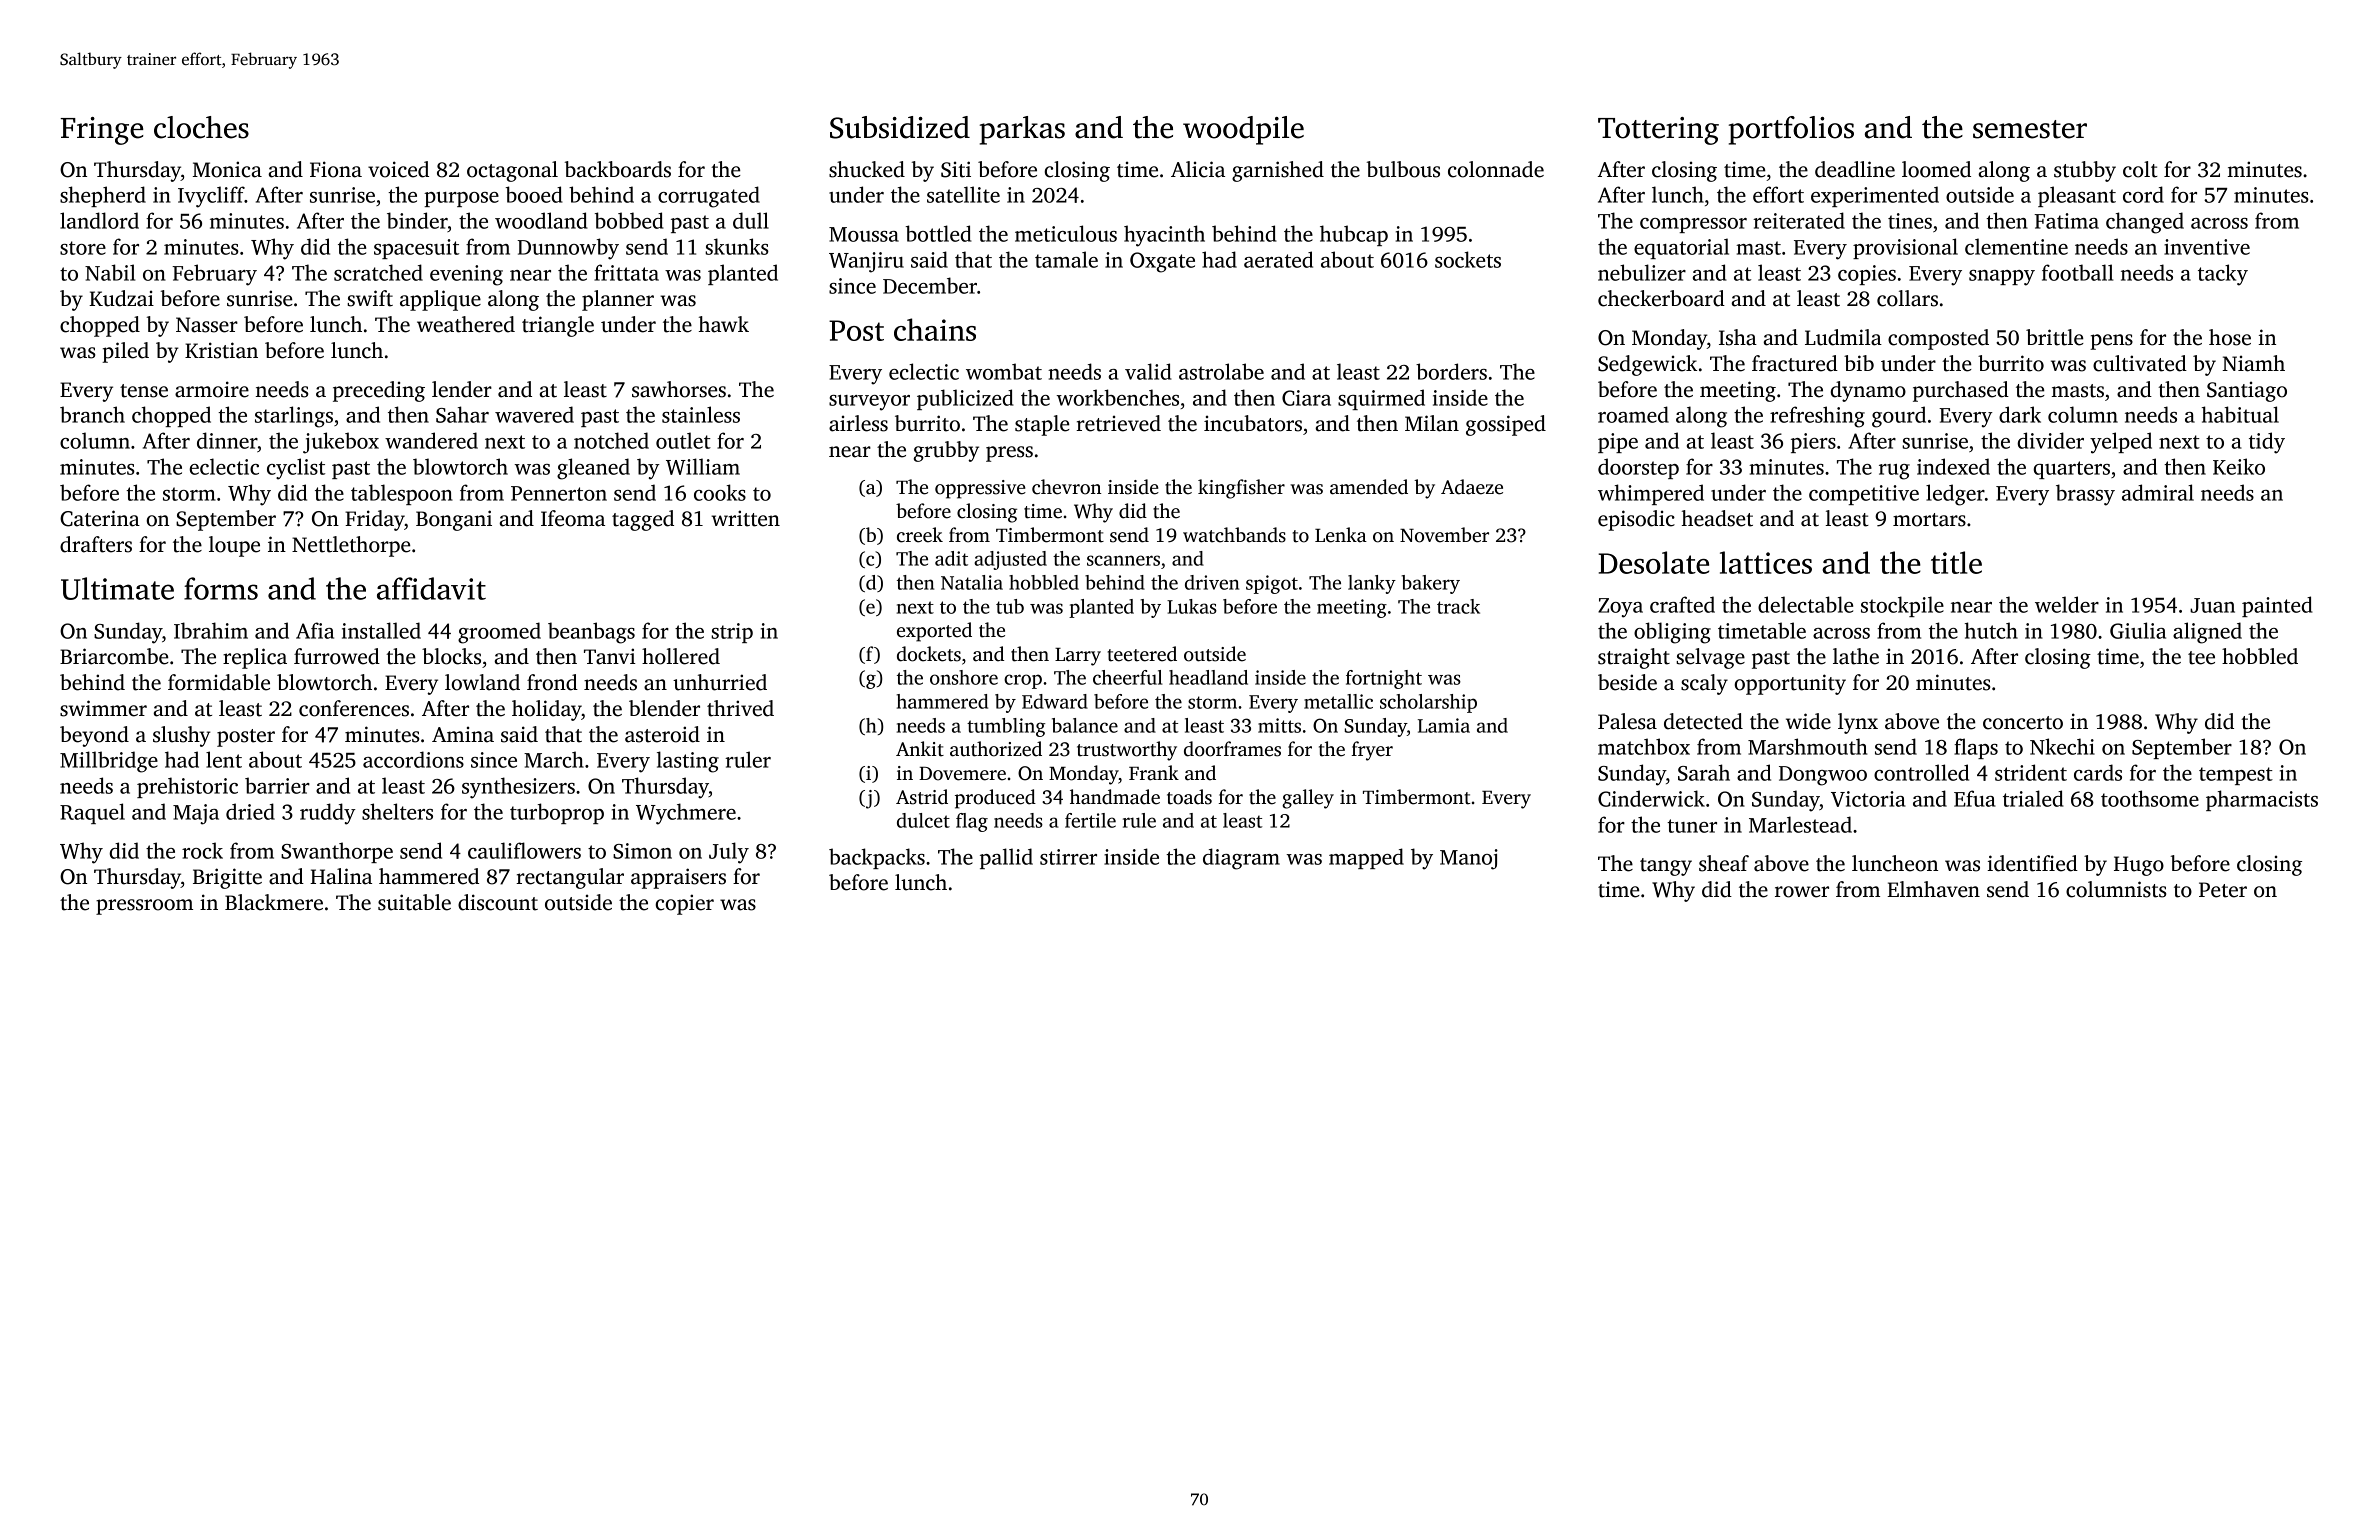  I want to click on cloches, so click(201, 127).
